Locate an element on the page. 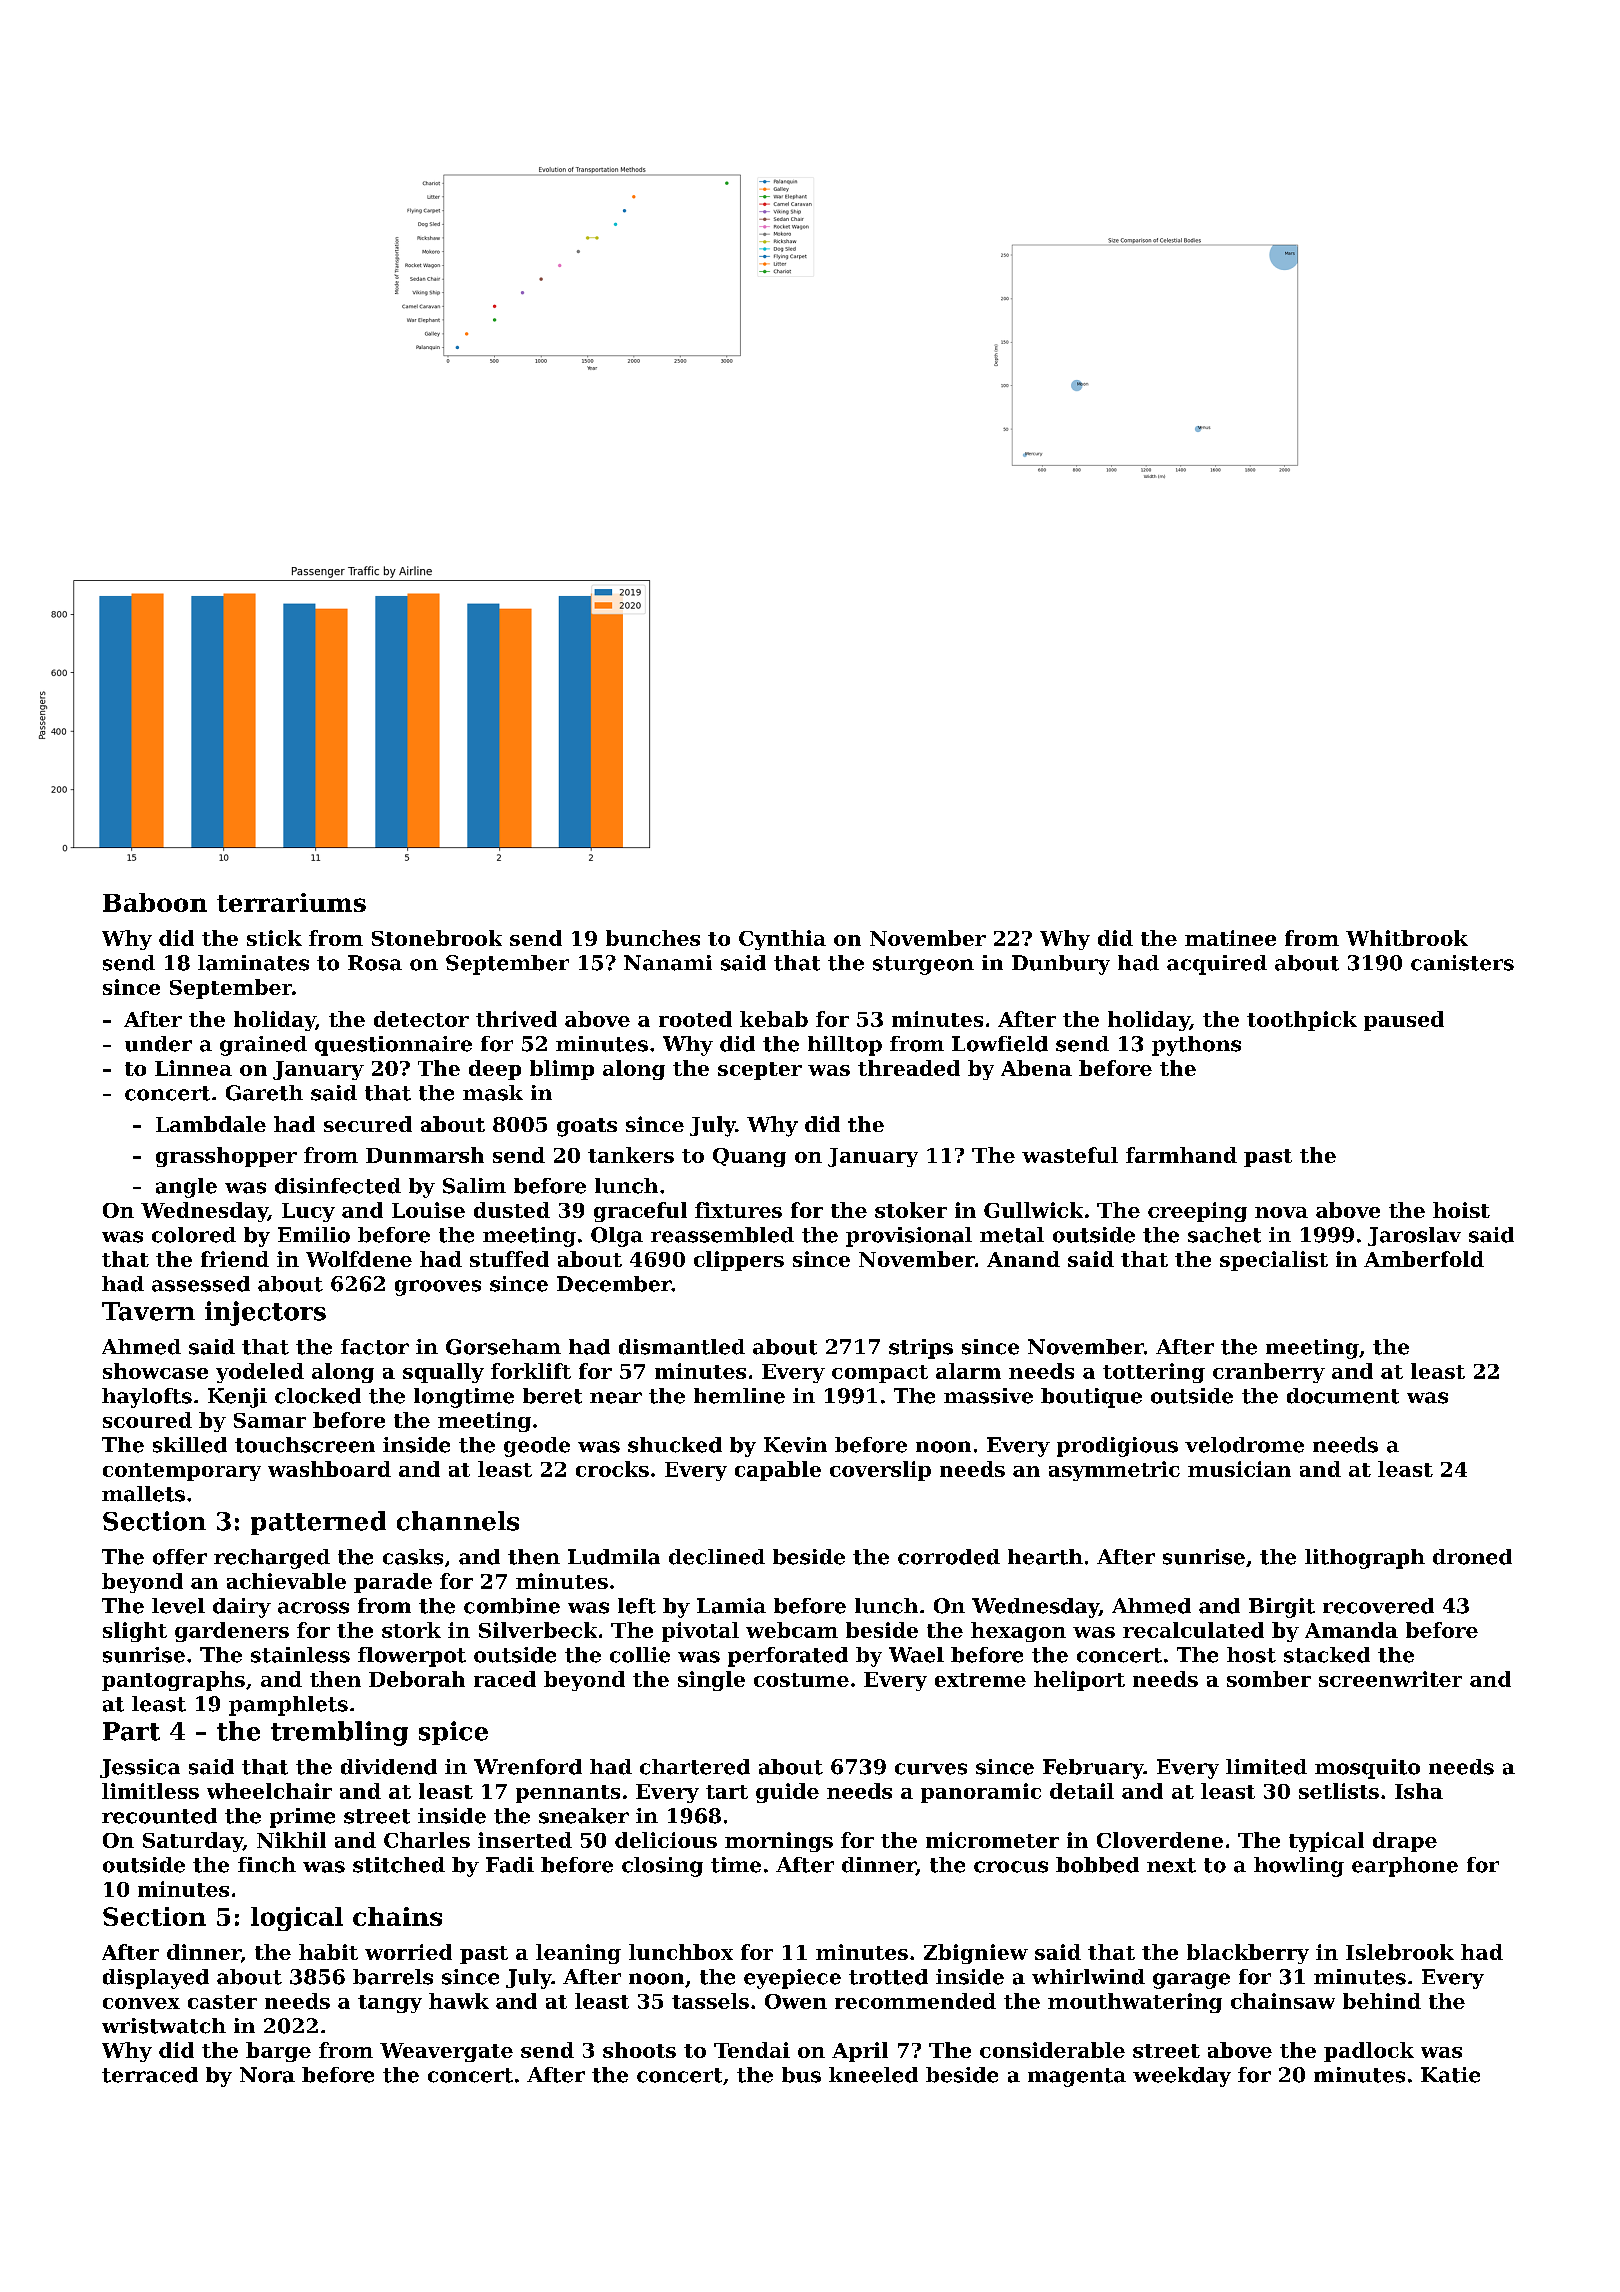 The image size is (1620, 2292). displayed is located at coordinates (156, 1979).
